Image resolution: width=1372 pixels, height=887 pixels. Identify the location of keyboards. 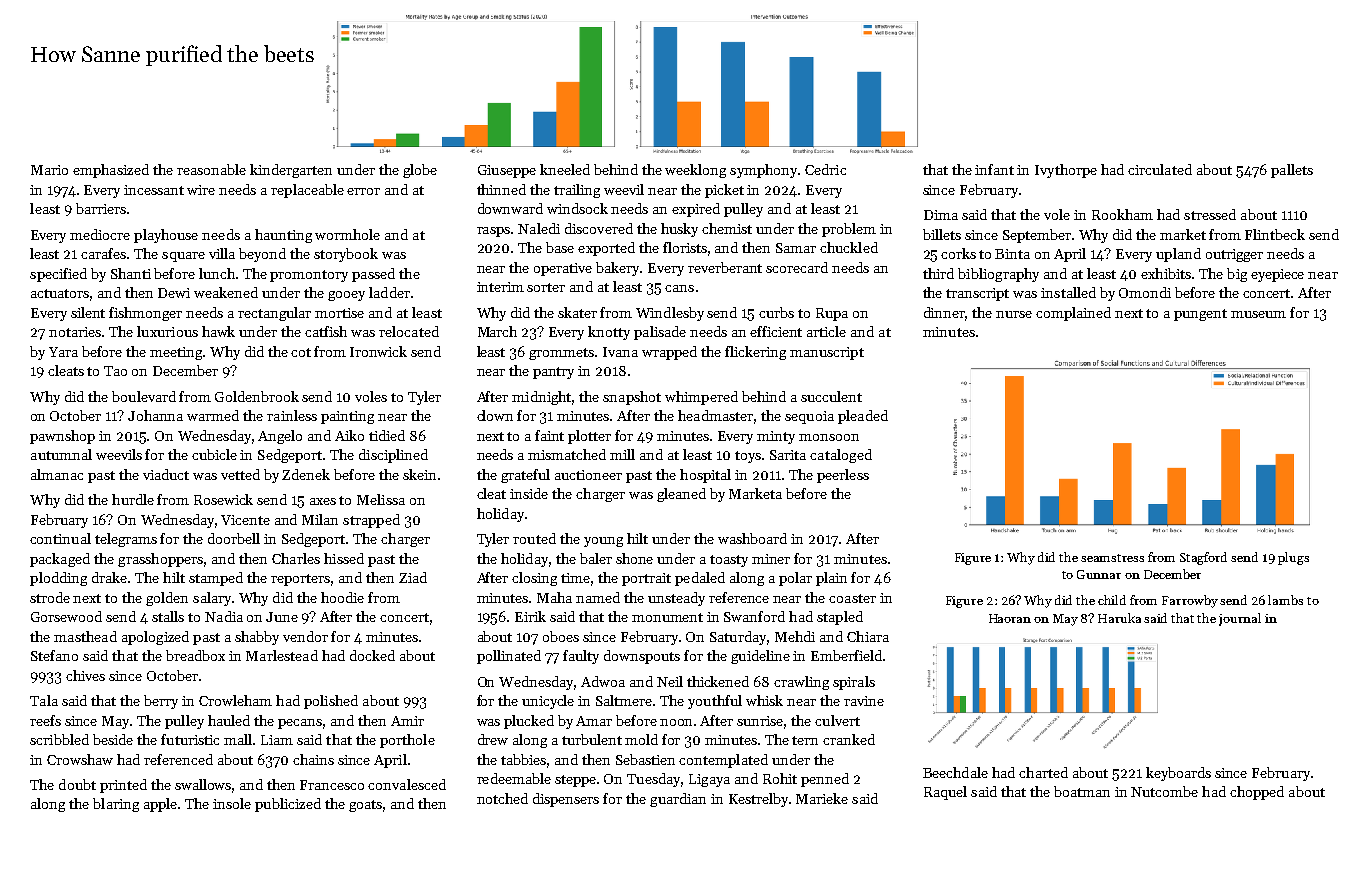
(1178, 774).
